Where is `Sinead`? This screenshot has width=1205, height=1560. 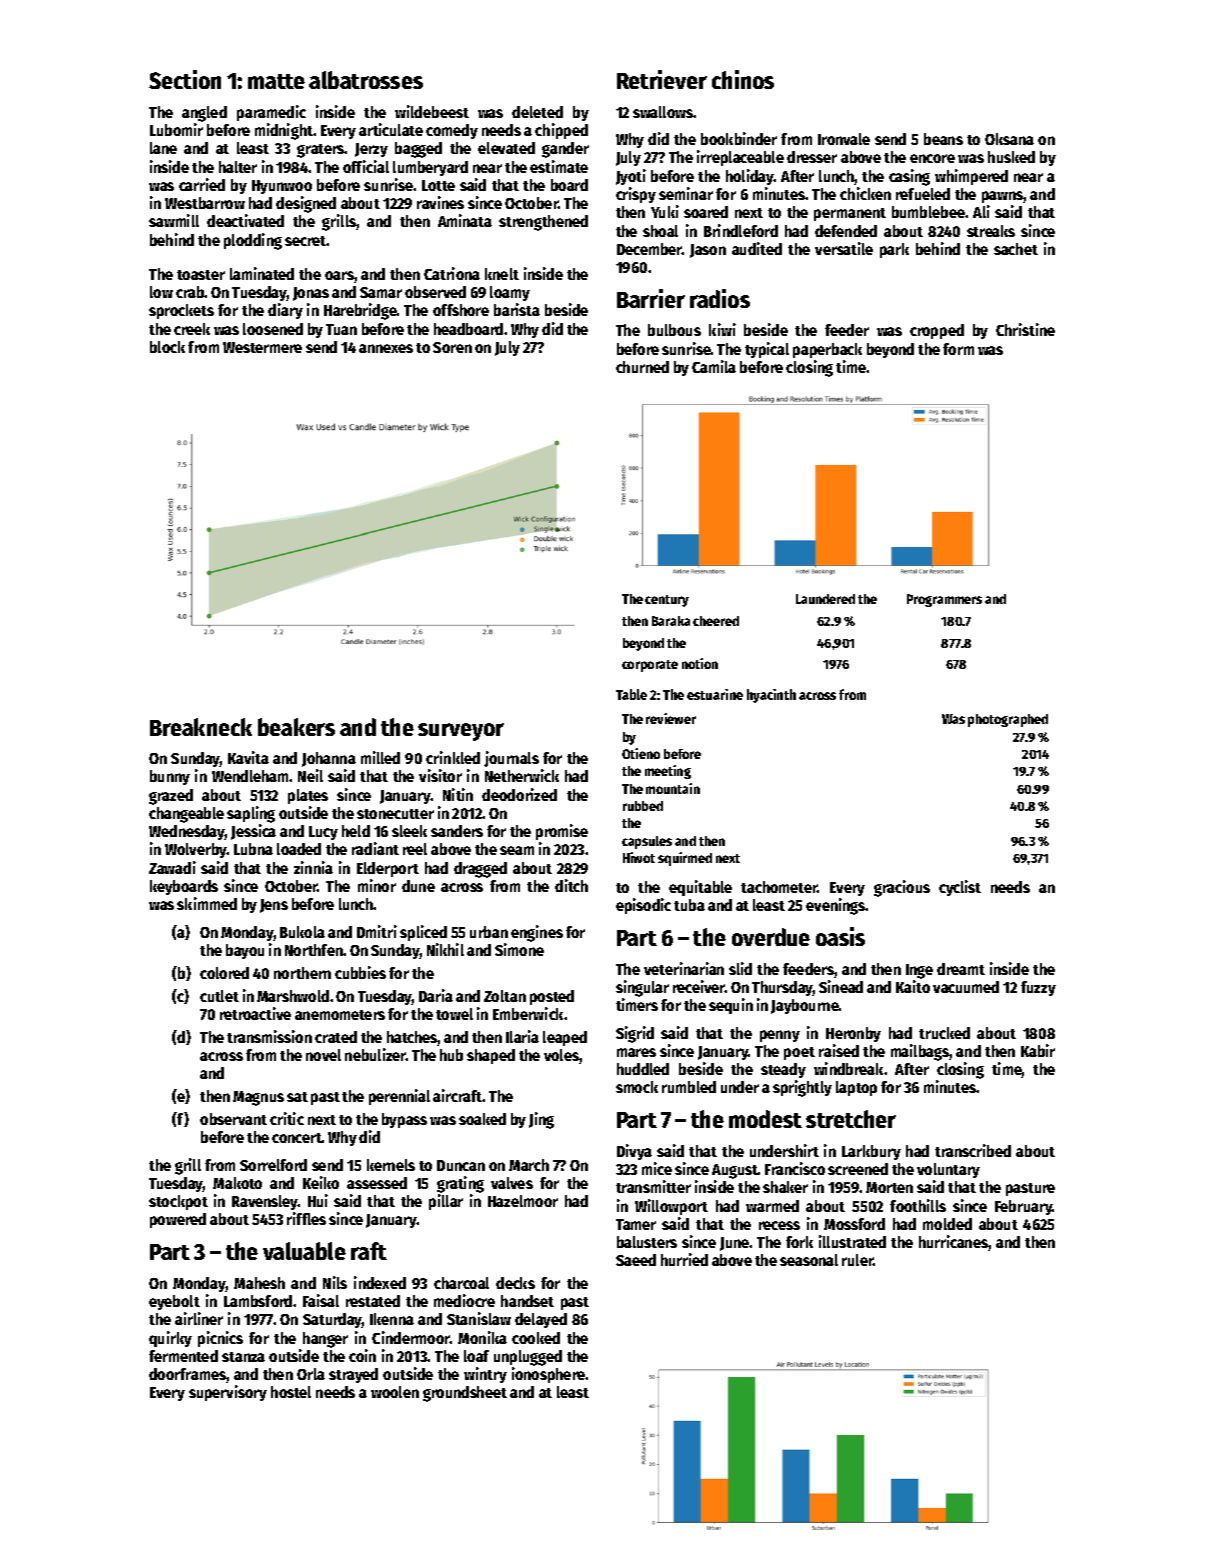
Sinead is located at coordinates (841, 986).
